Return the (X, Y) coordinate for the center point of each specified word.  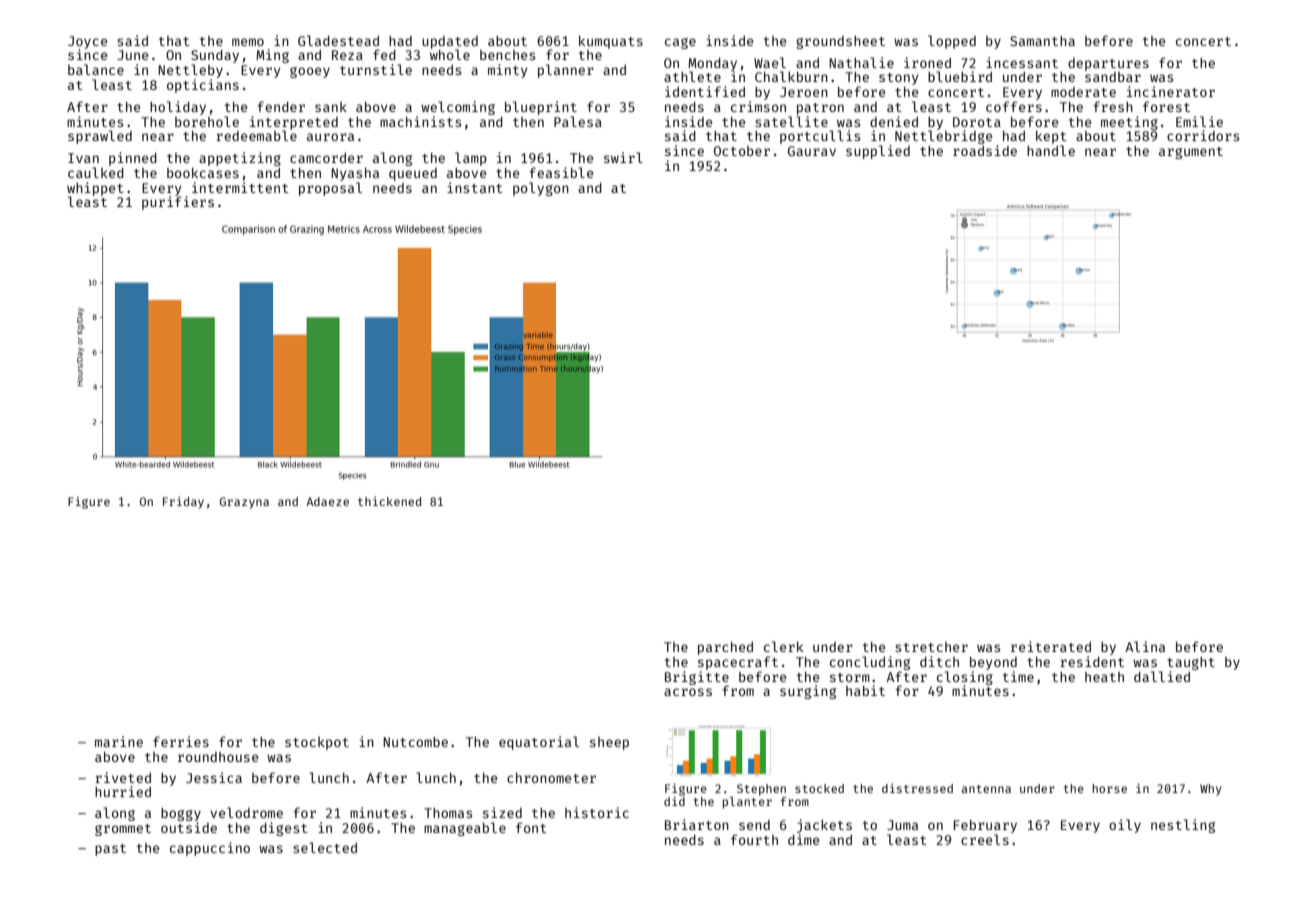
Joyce (87, 42)
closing (965, 678)
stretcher (931, 647)
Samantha (1042, 41)
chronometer (551, 778)
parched (725, 648)
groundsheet (840, 42)
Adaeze (327, 501)
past (110, 850)
